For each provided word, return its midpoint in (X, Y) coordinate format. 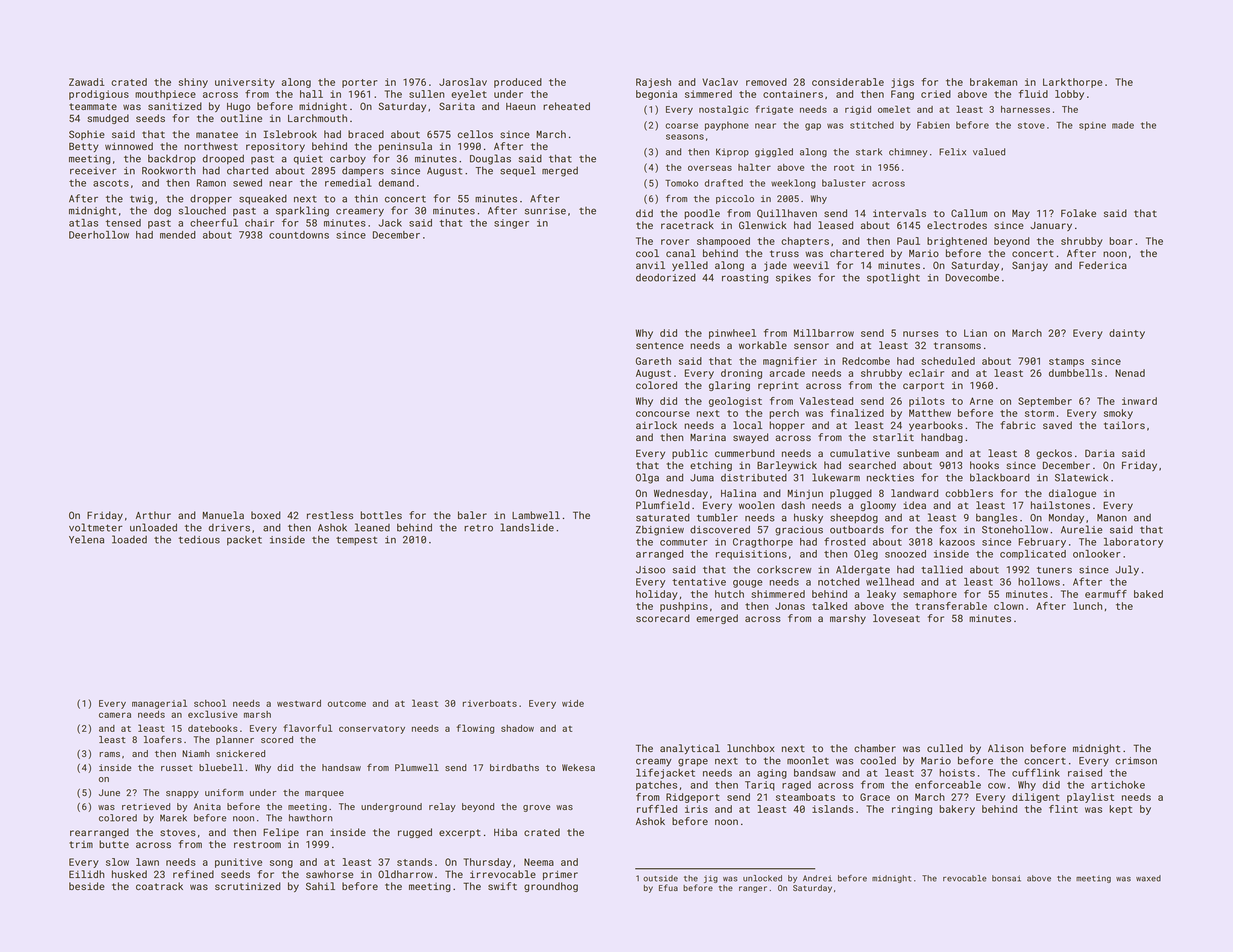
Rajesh (653, 83)
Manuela (223, 515)
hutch (729, 594)
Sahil (320, 886)
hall (311, 94)
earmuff (1106, 594)
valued (989, 152)
